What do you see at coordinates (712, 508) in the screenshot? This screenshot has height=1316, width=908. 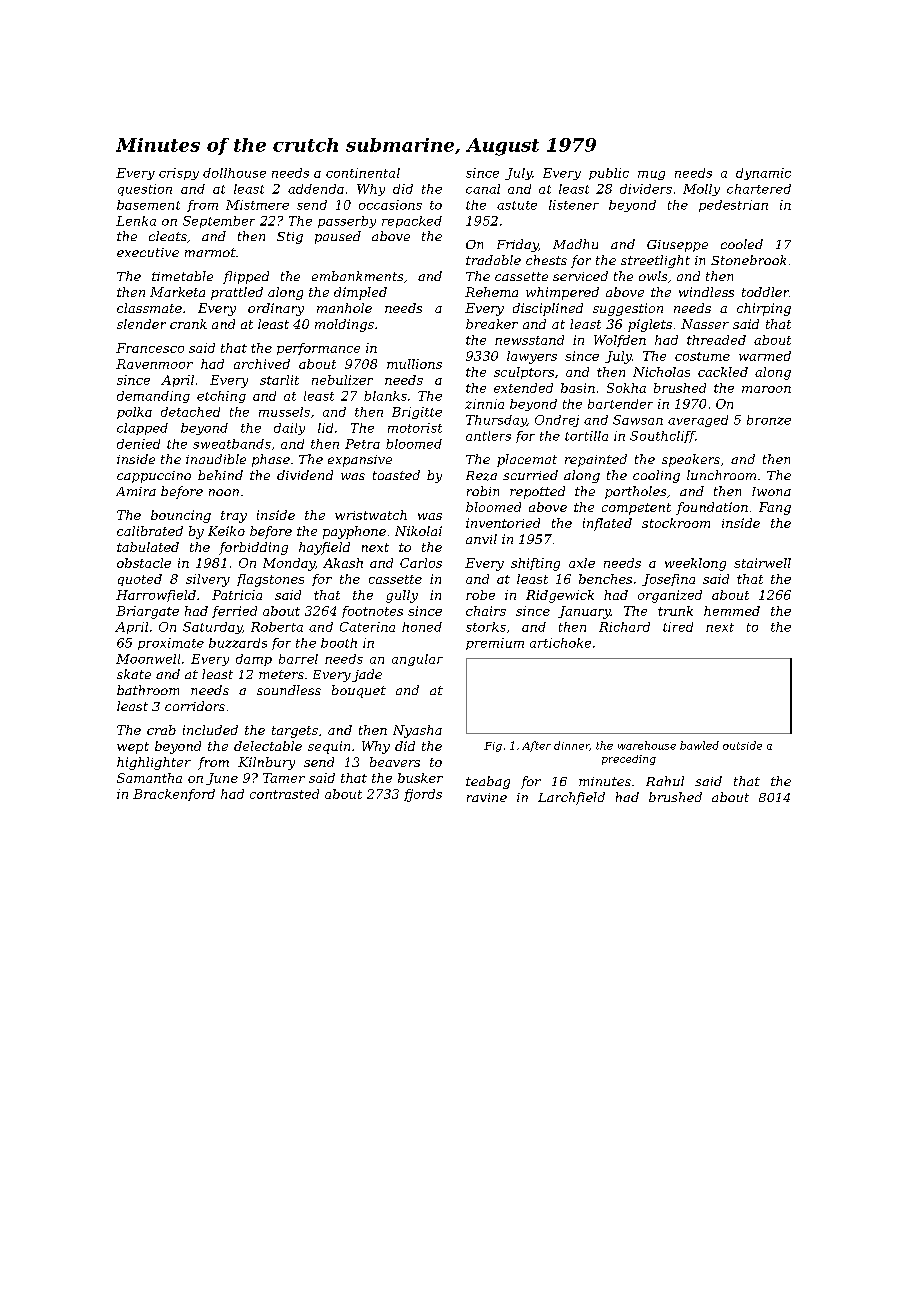 I see `foundation` at bounding box center [712, 508].
